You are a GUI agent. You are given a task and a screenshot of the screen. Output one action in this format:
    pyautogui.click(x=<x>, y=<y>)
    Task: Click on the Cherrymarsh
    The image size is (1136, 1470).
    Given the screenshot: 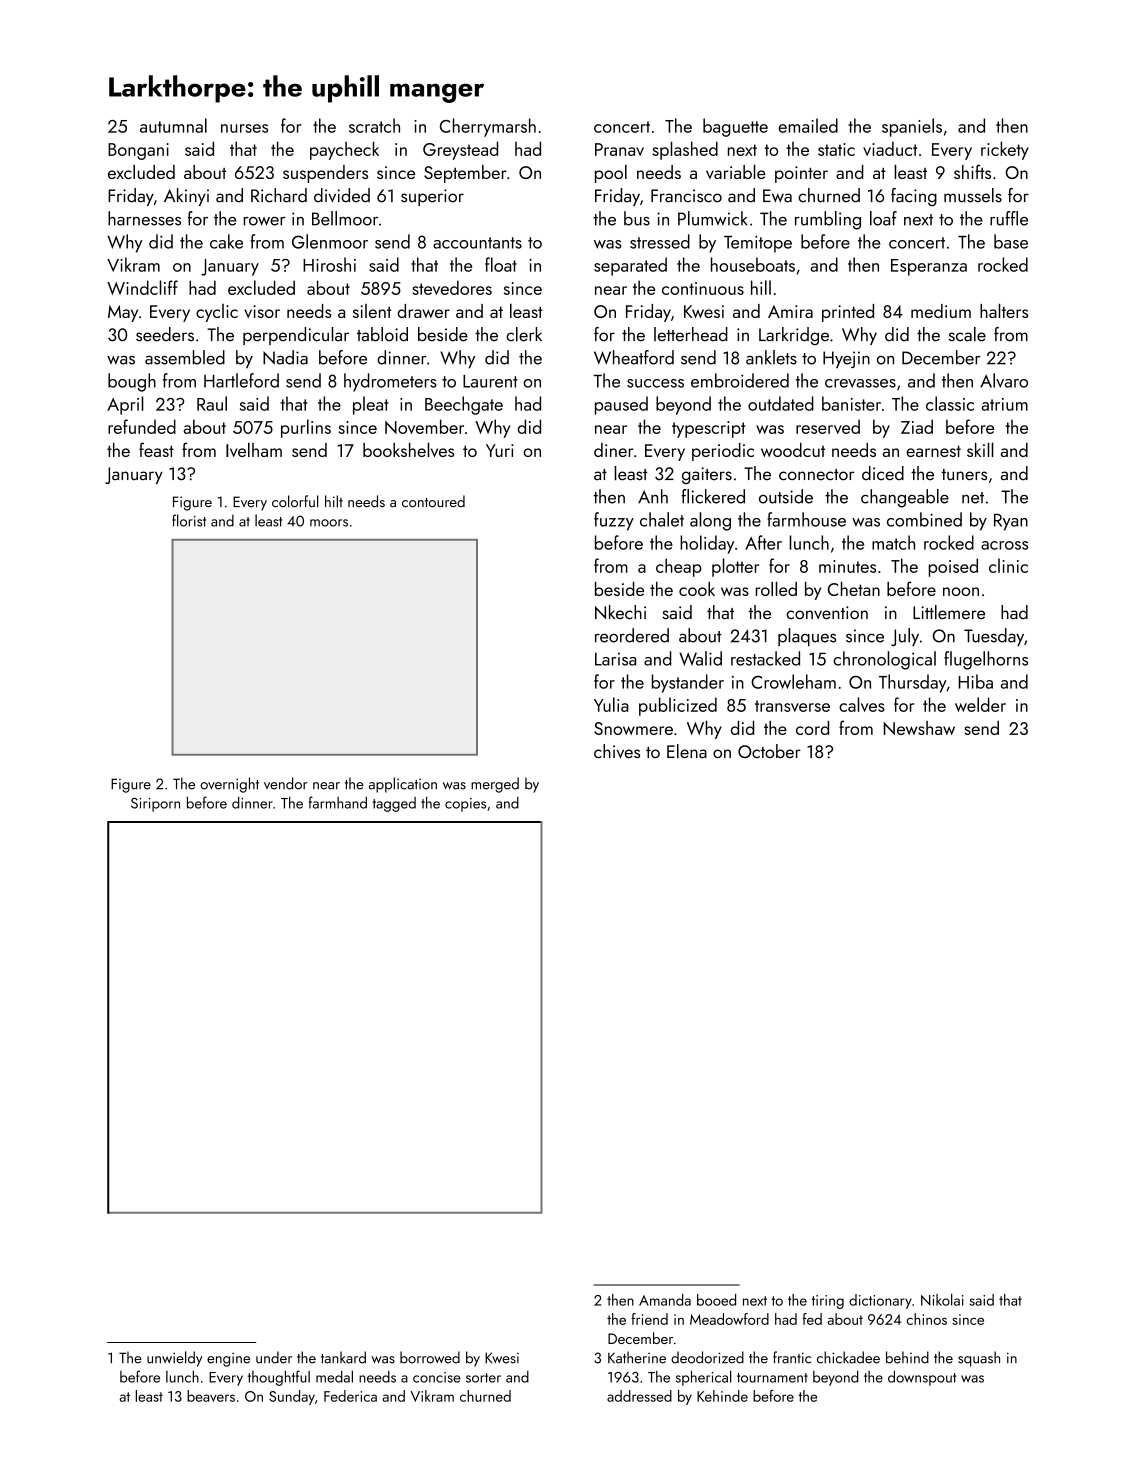 What is the action you would take?
    pyautogui.click(x=488, y=127)
